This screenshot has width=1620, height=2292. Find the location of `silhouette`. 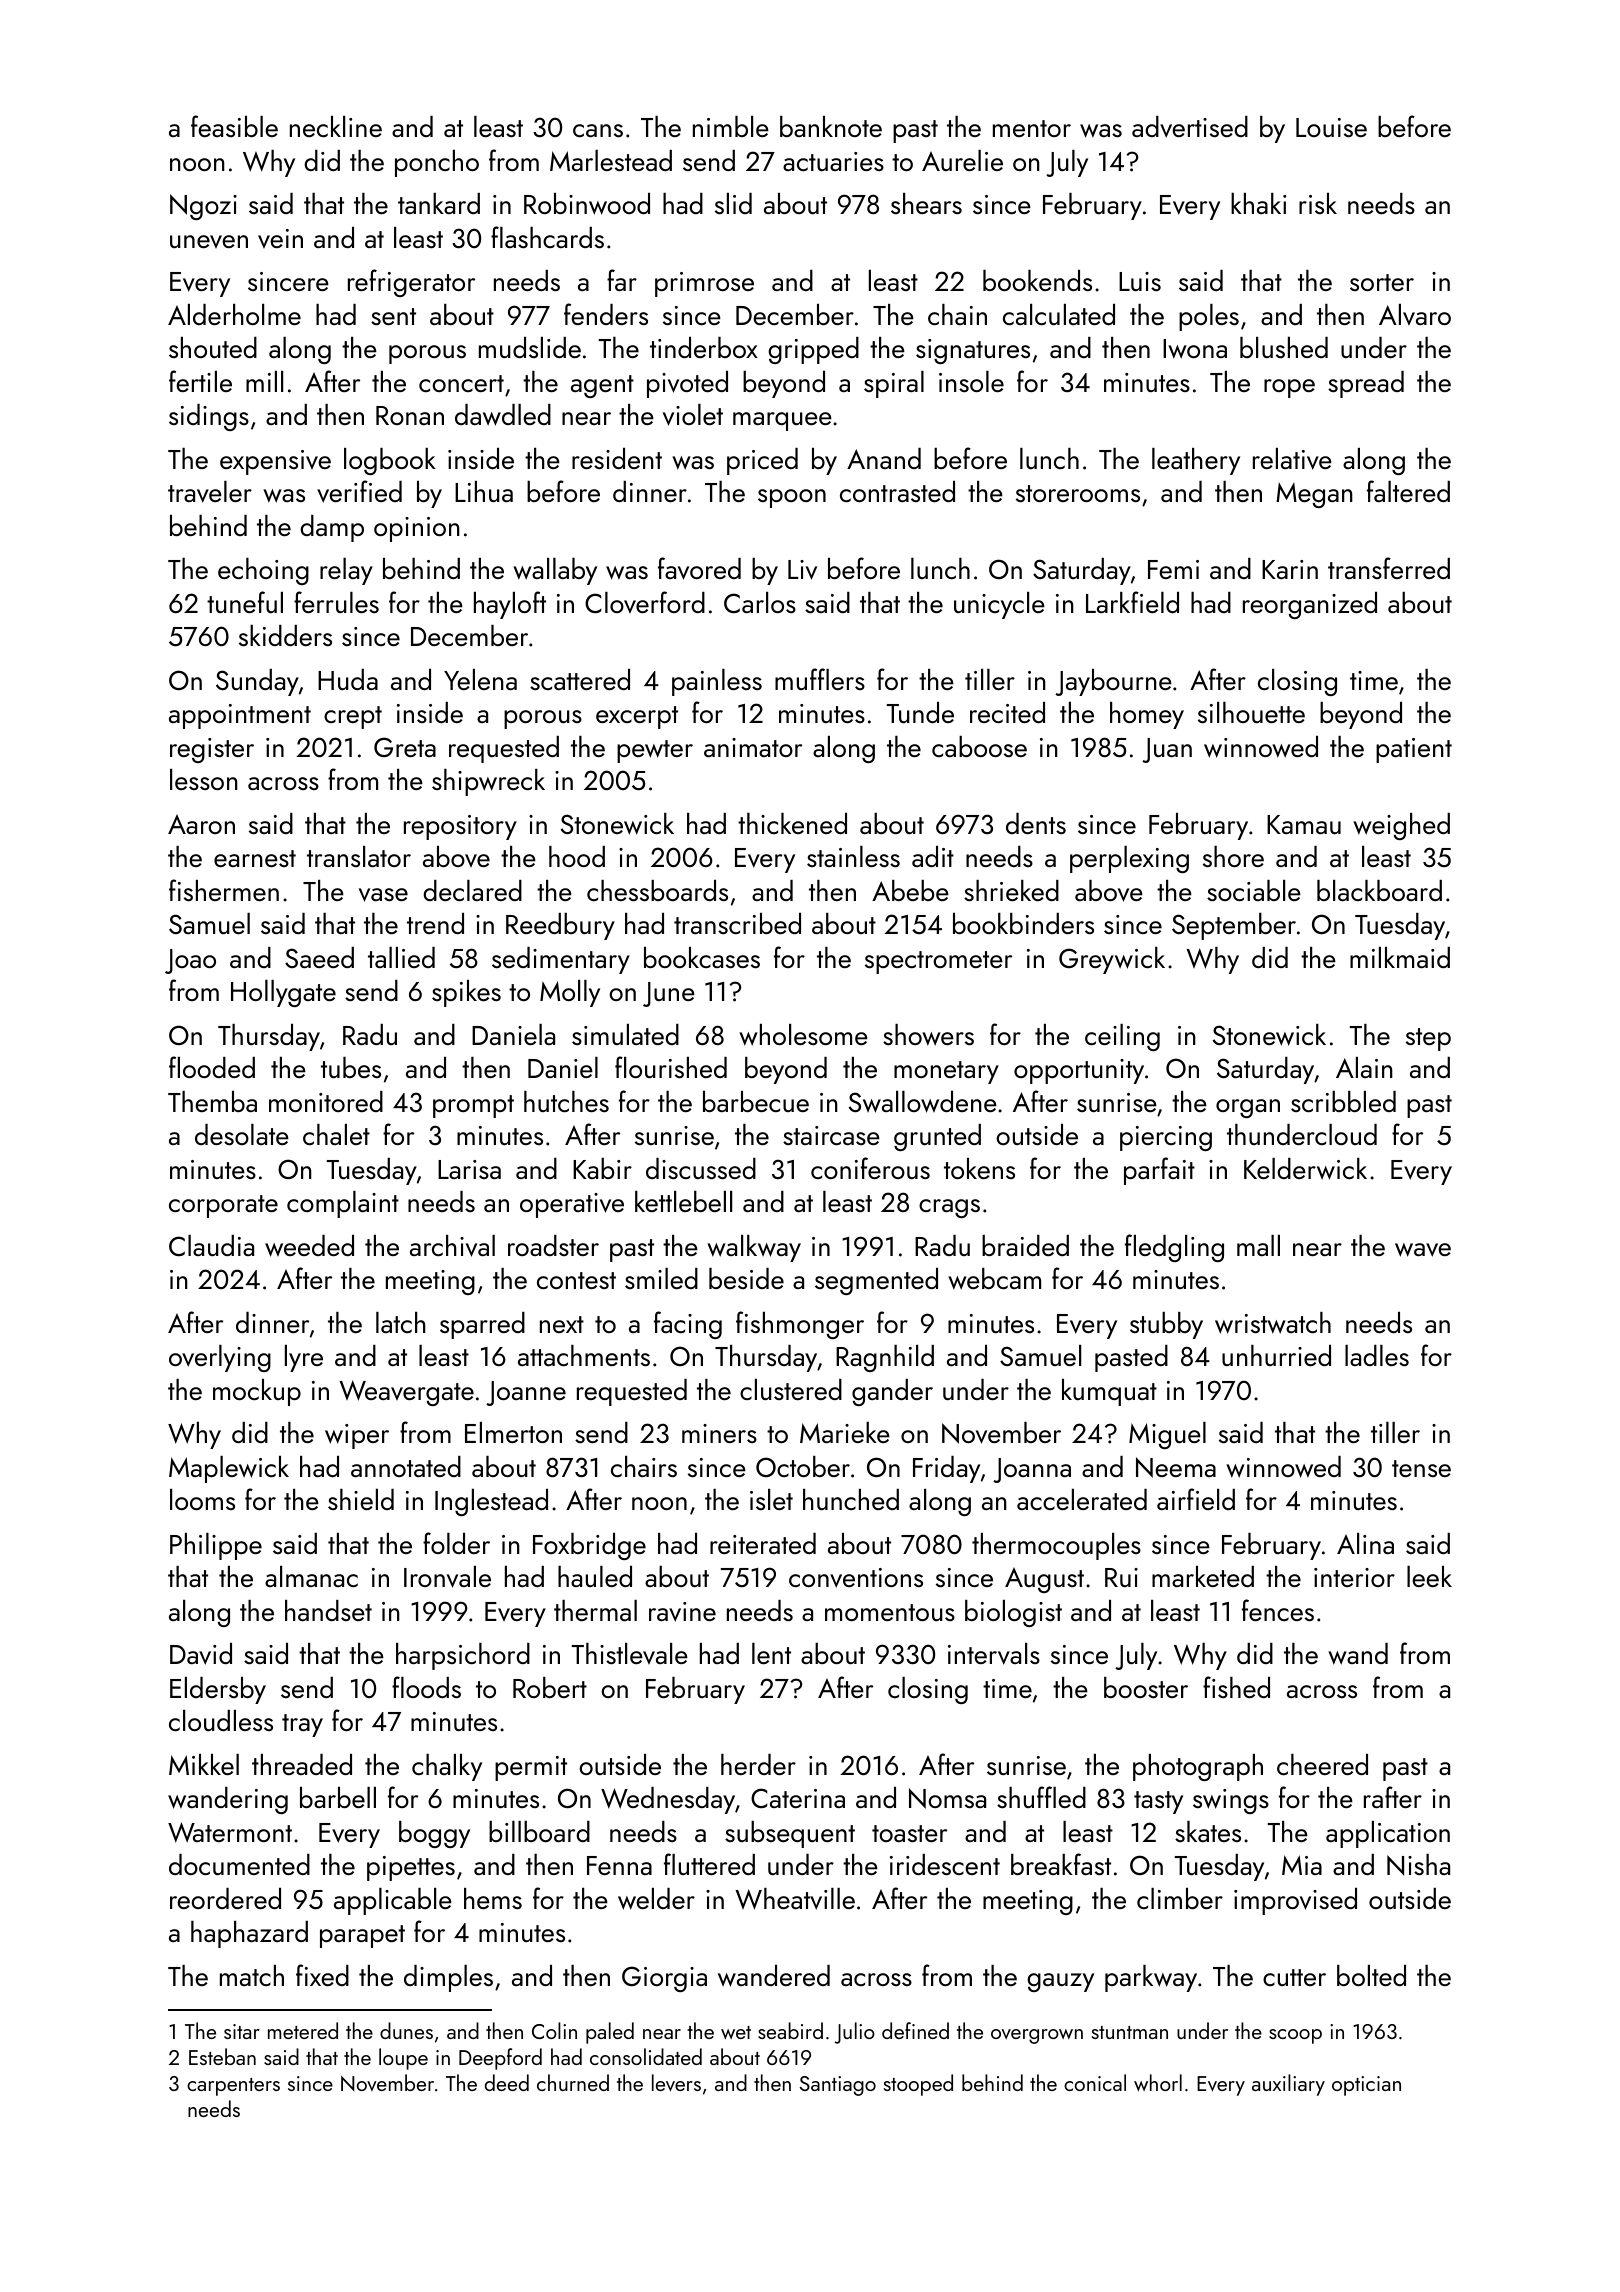

silhouette is located at coordinates (1251, 712).
